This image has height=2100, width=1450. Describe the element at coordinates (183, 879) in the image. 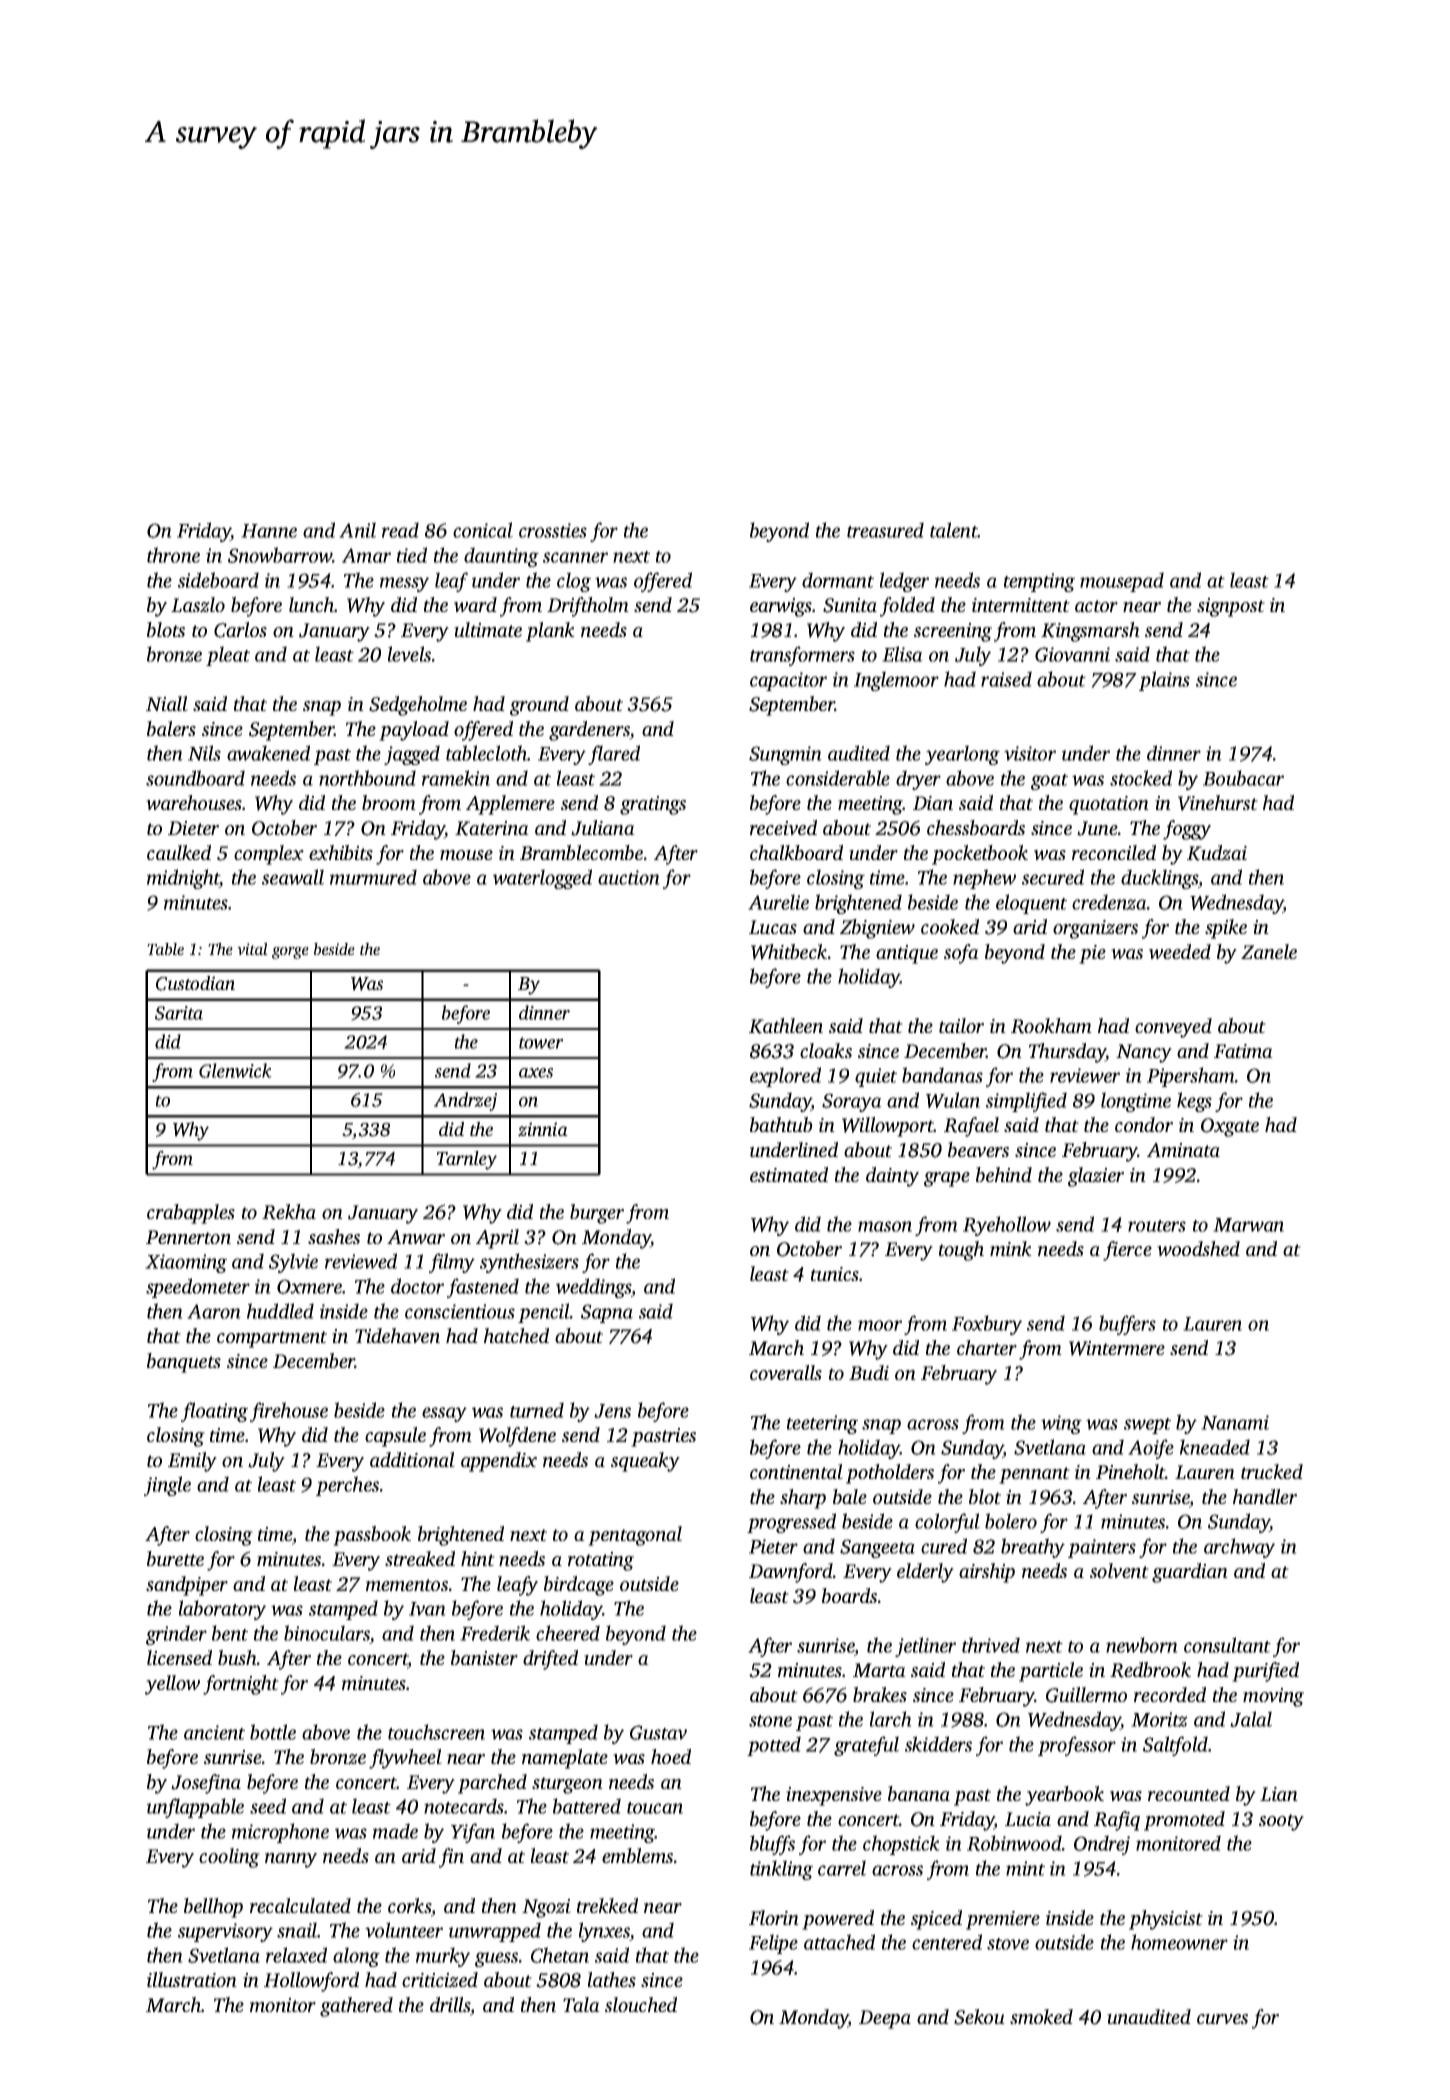

I see `midnight` at that location.
